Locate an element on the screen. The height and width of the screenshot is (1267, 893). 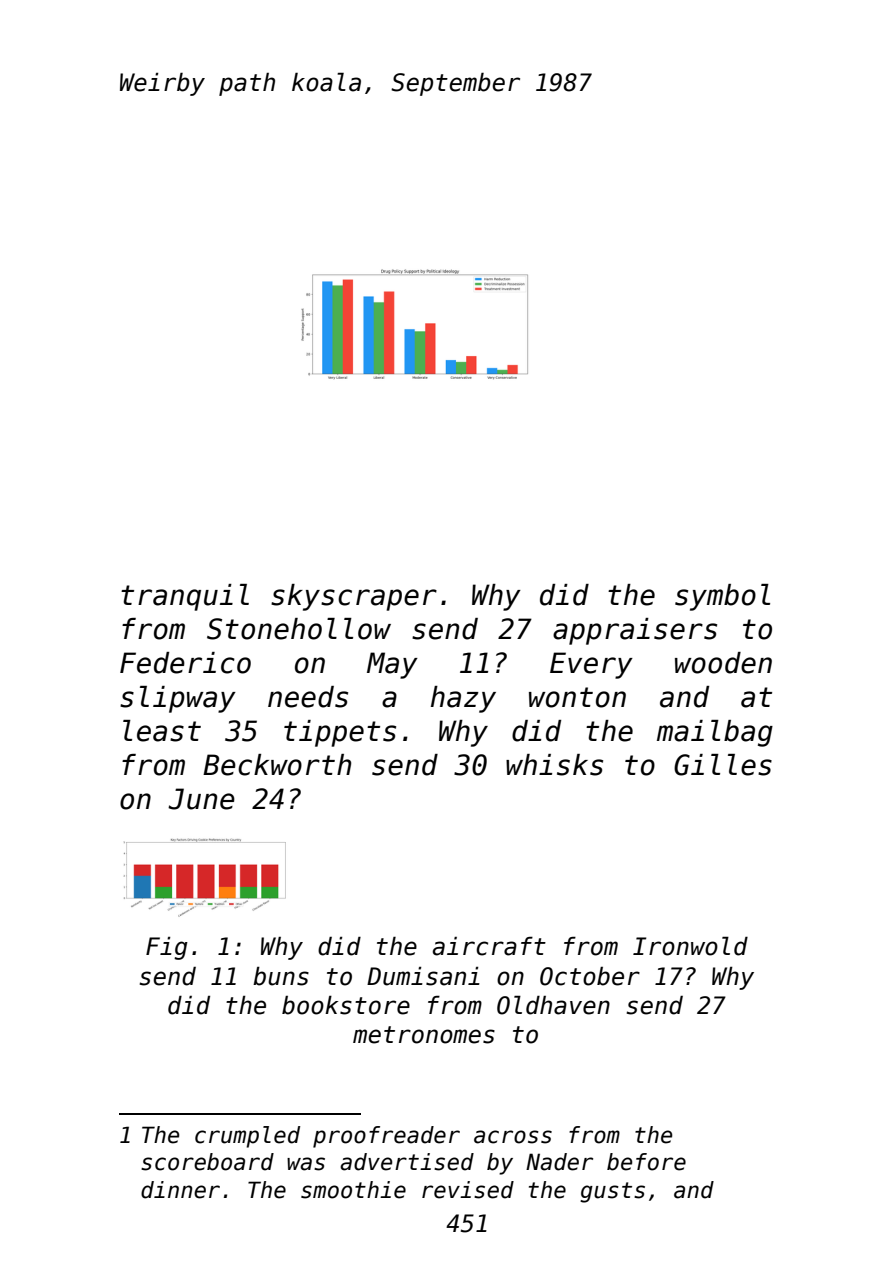
buns is located at coordinates (281, 976).
